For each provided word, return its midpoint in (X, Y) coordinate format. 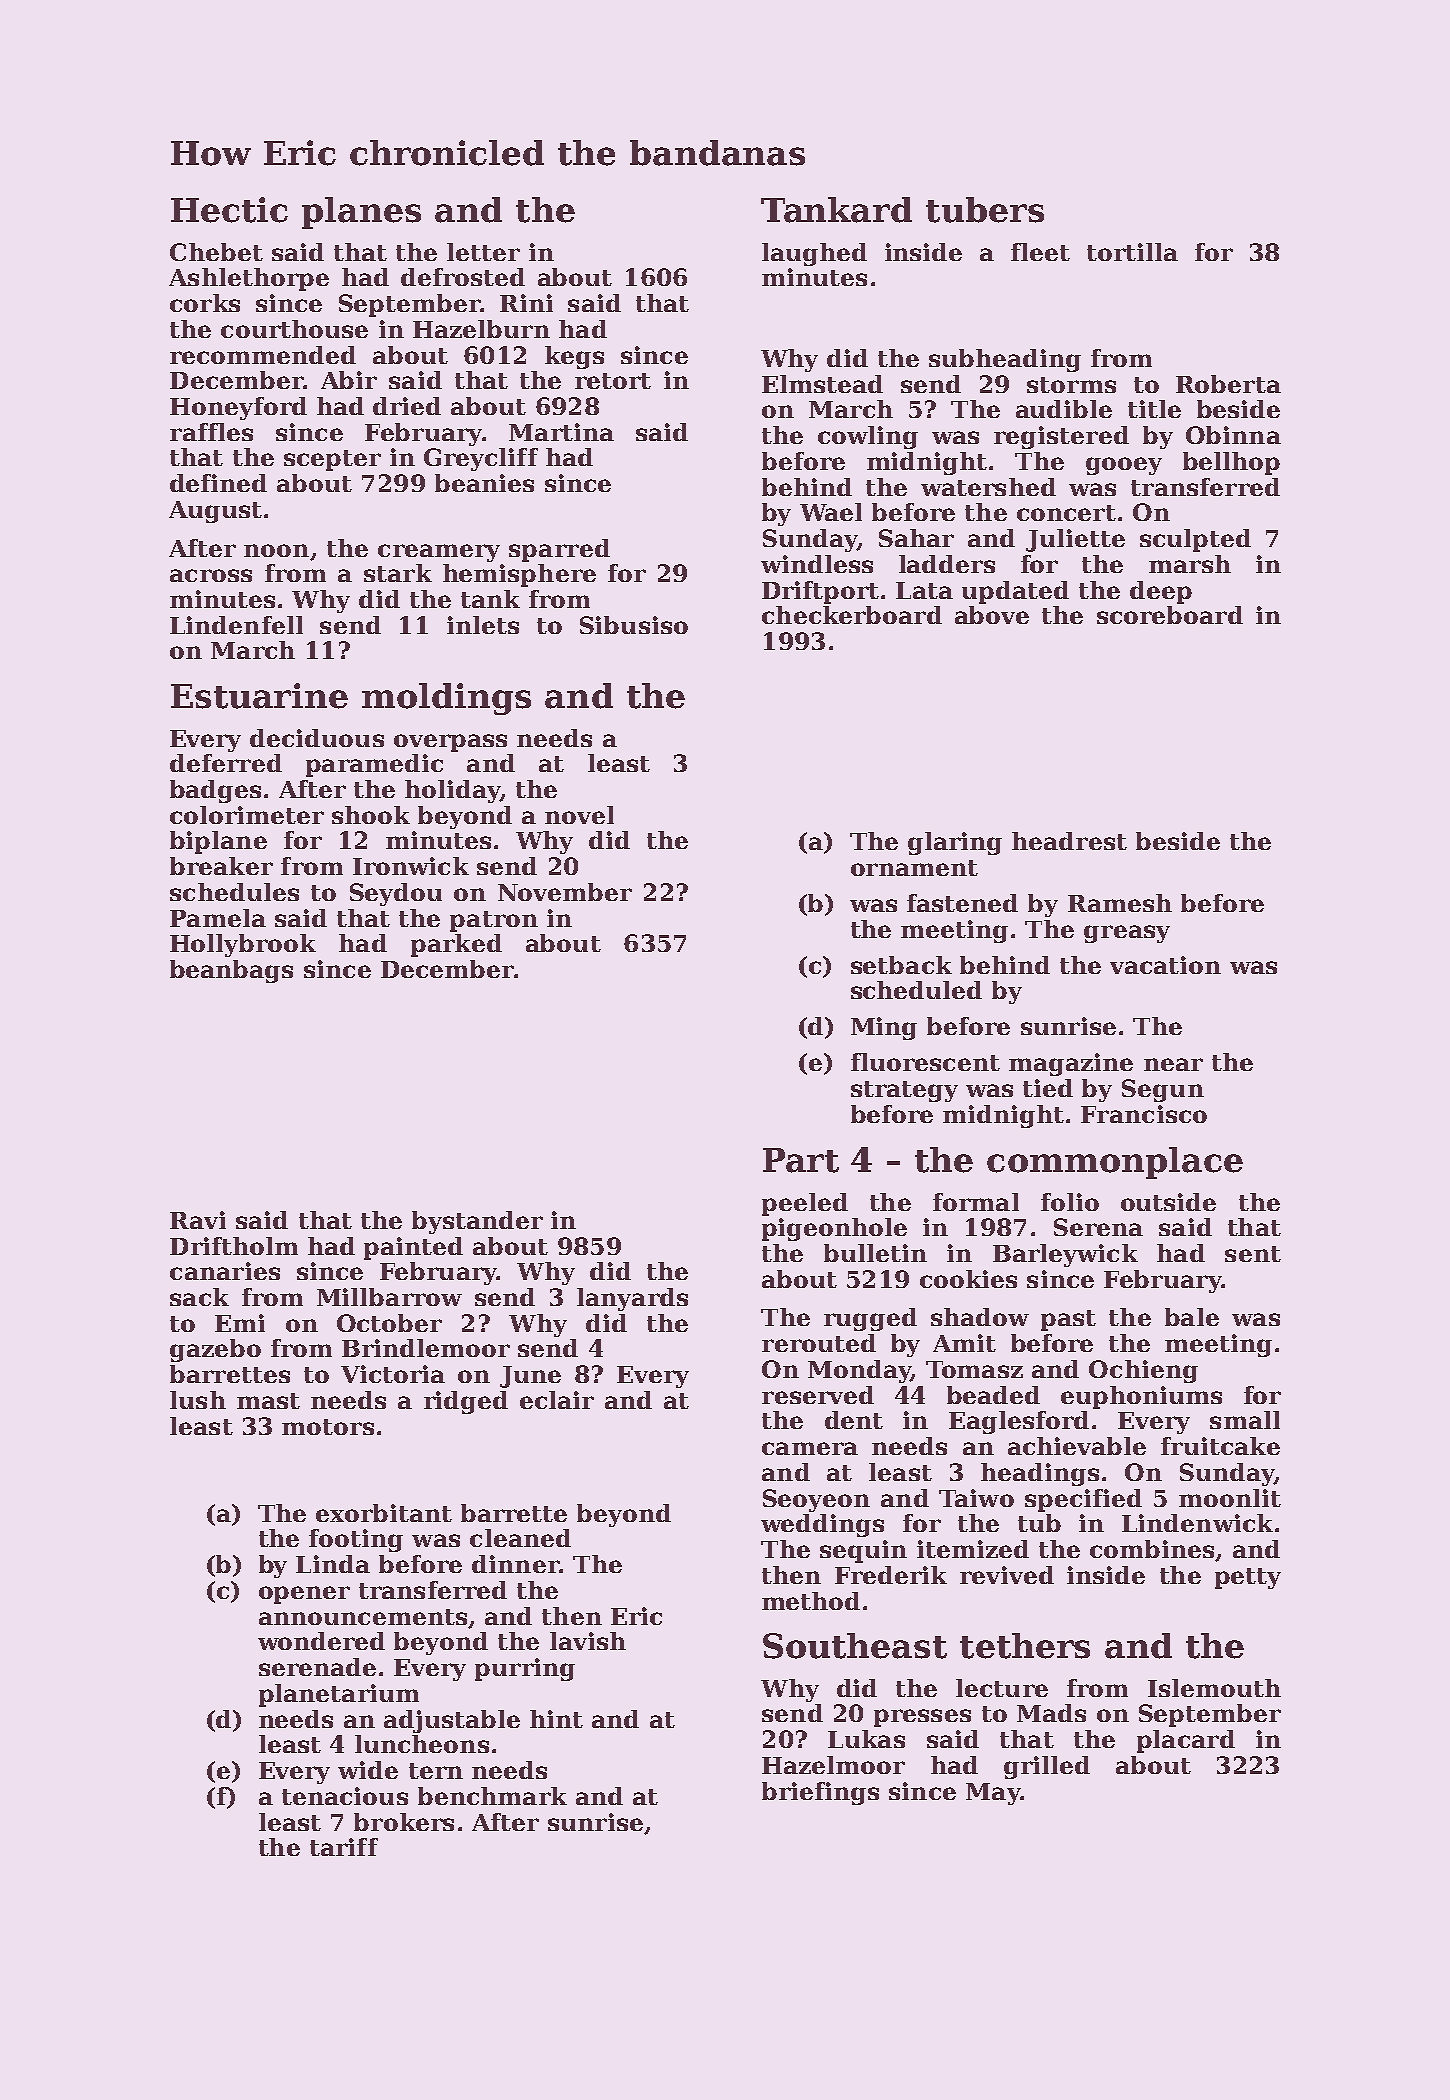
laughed (814, 254)
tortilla (1132, 252)
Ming (884, 1028)
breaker (221, 866)
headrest (1069, 841)
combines (1152, 1549)
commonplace (1115, 1163)
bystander (477, 1222)
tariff (344, 1847)
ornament (914, 868)
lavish (588, 1641)
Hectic (229, 210)
